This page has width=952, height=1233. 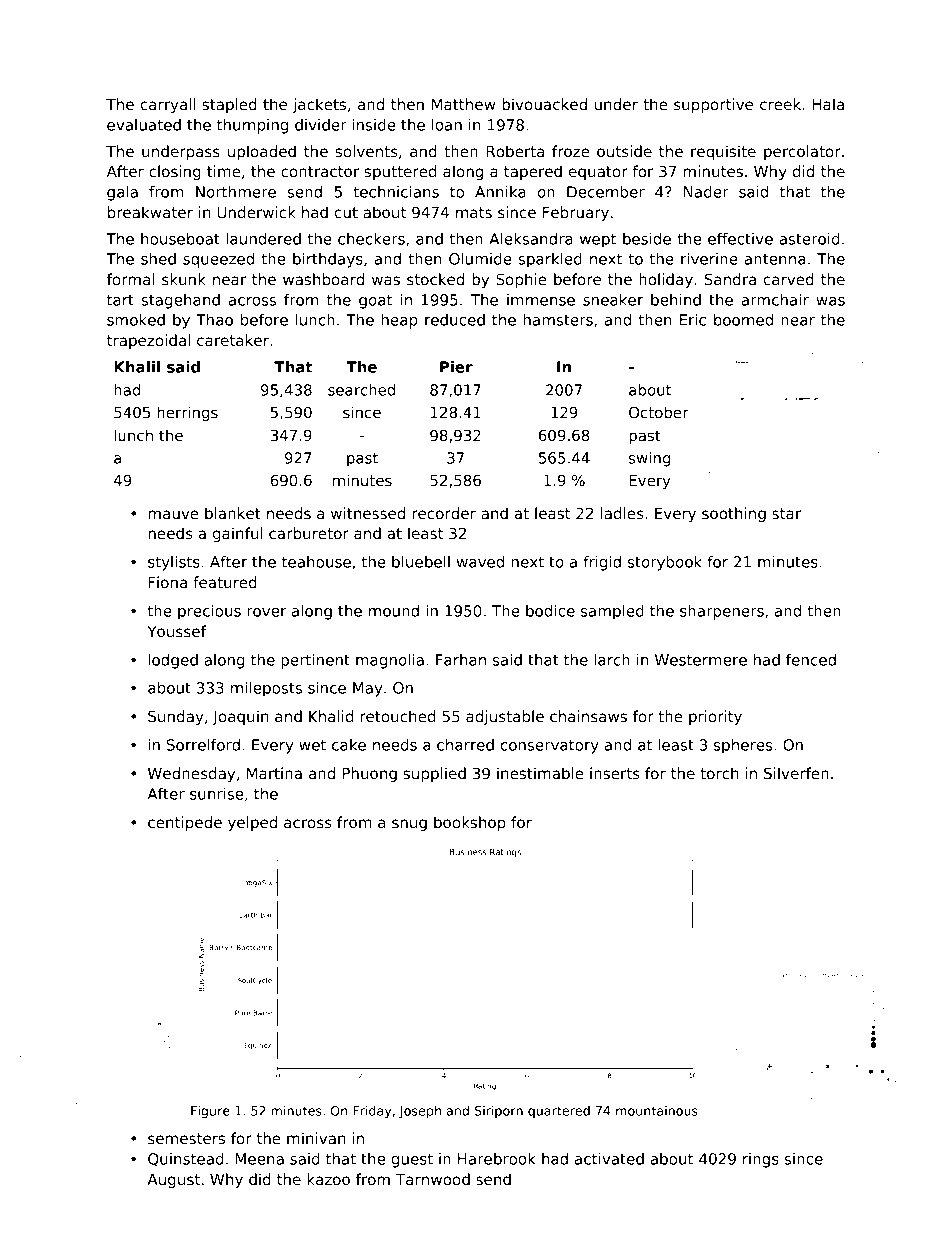 I want to click on goat, so click(x=375, y=302).
